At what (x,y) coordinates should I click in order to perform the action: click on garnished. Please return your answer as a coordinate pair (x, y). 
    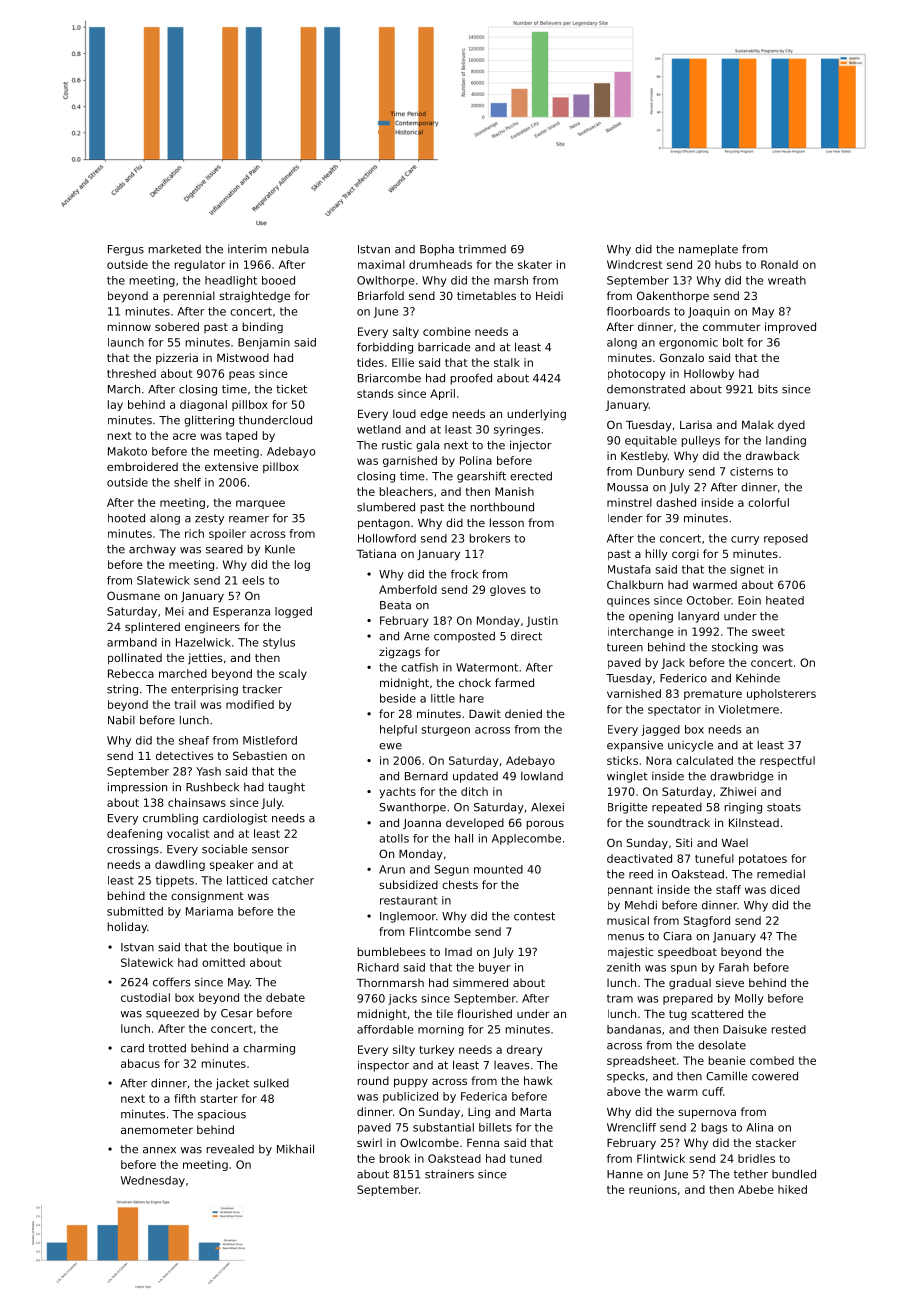
    Looking at the image, I should click on (410, 461).
